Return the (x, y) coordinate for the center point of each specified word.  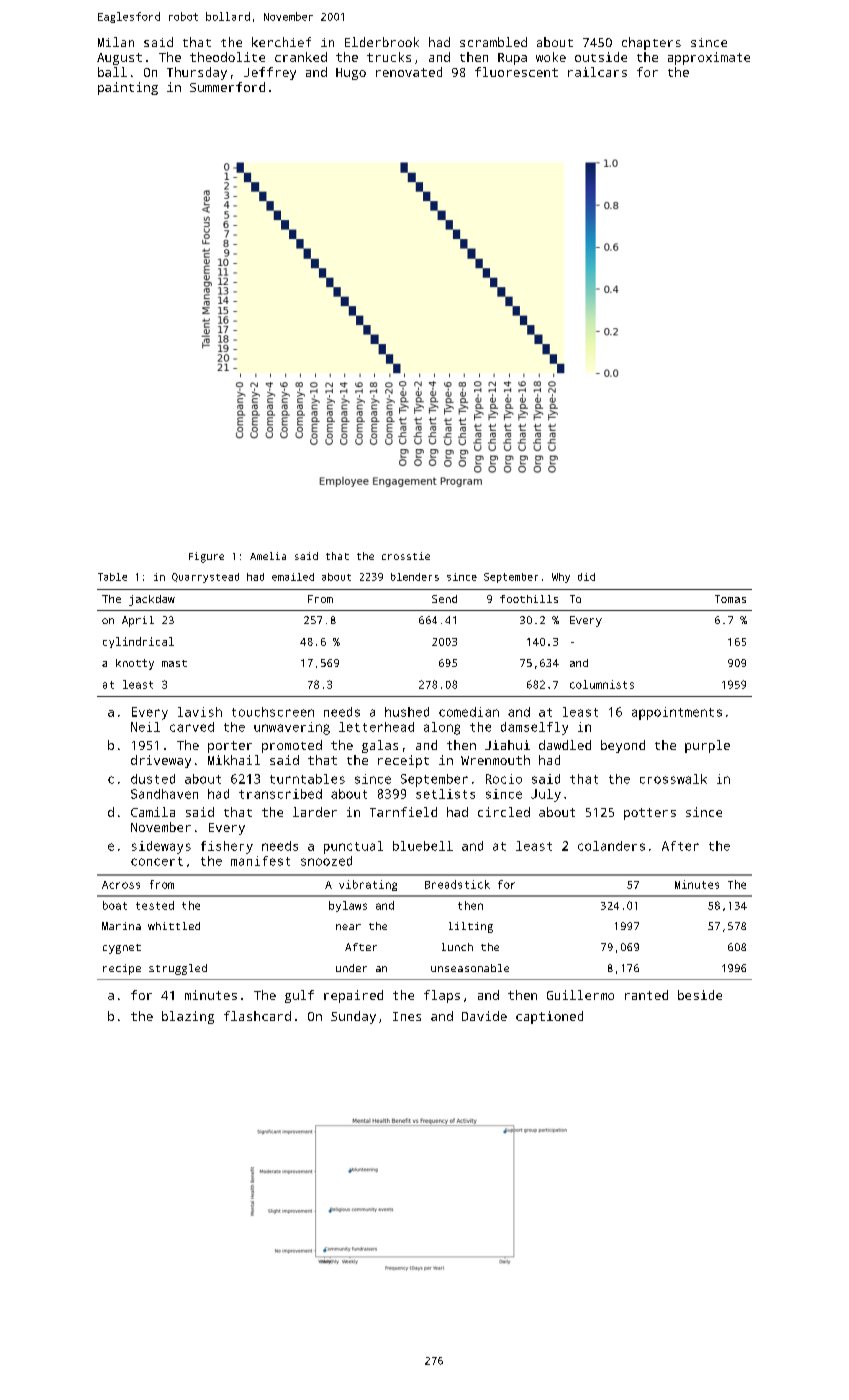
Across (121, 885)
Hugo (351, 74)
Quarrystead (205, 578)
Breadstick (457, 884)
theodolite (227, 57)
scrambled (493, 42)
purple (707, 746)
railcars (597, 72)
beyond (623, 746)
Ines (407, 1016)
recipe (122, 969)
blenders (415, 577)
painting (128, 88)
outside (601, 57)
